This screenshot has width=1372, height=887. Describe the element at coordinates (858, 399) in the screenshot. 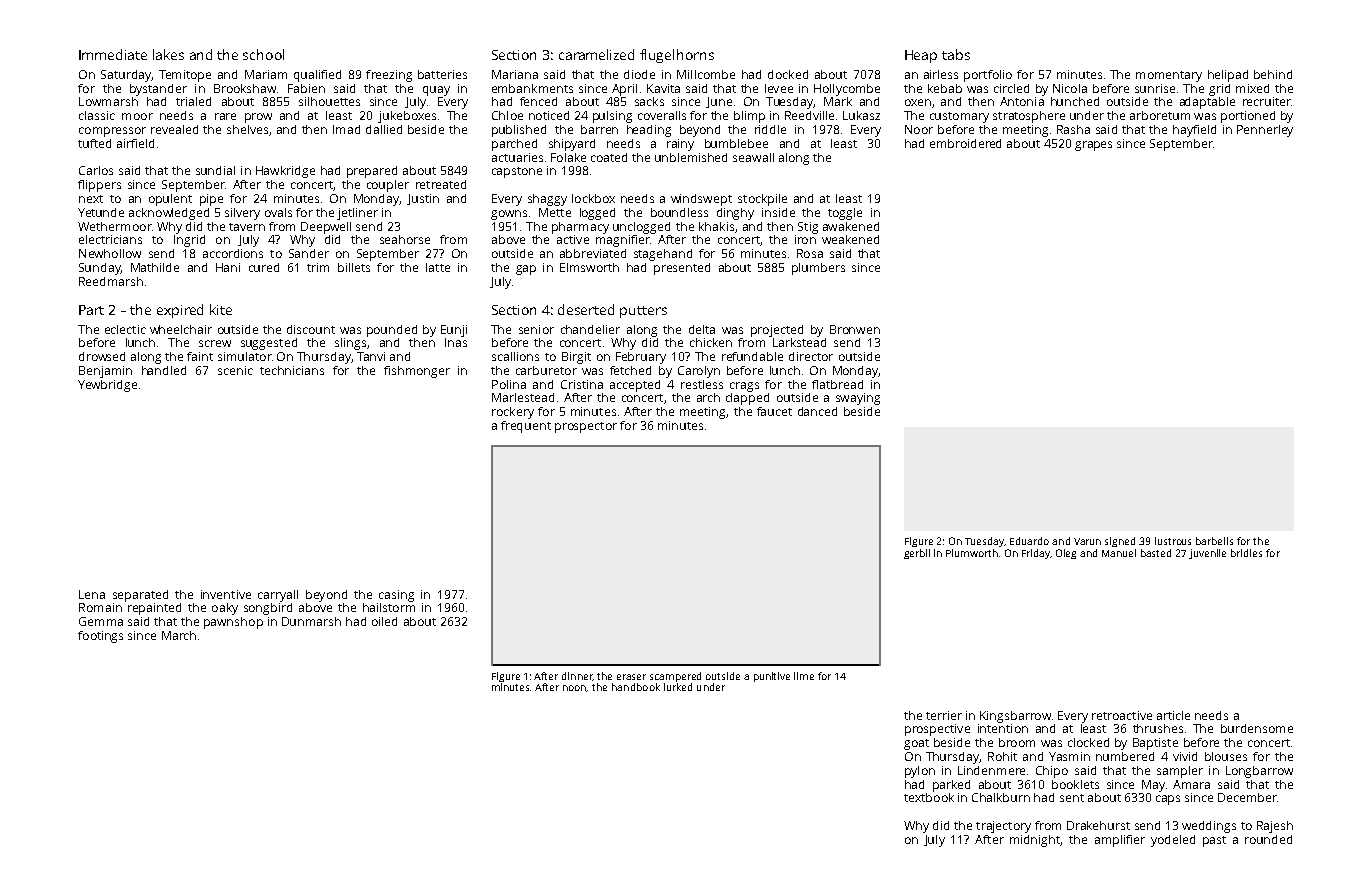

I see `swaying` at that location.
